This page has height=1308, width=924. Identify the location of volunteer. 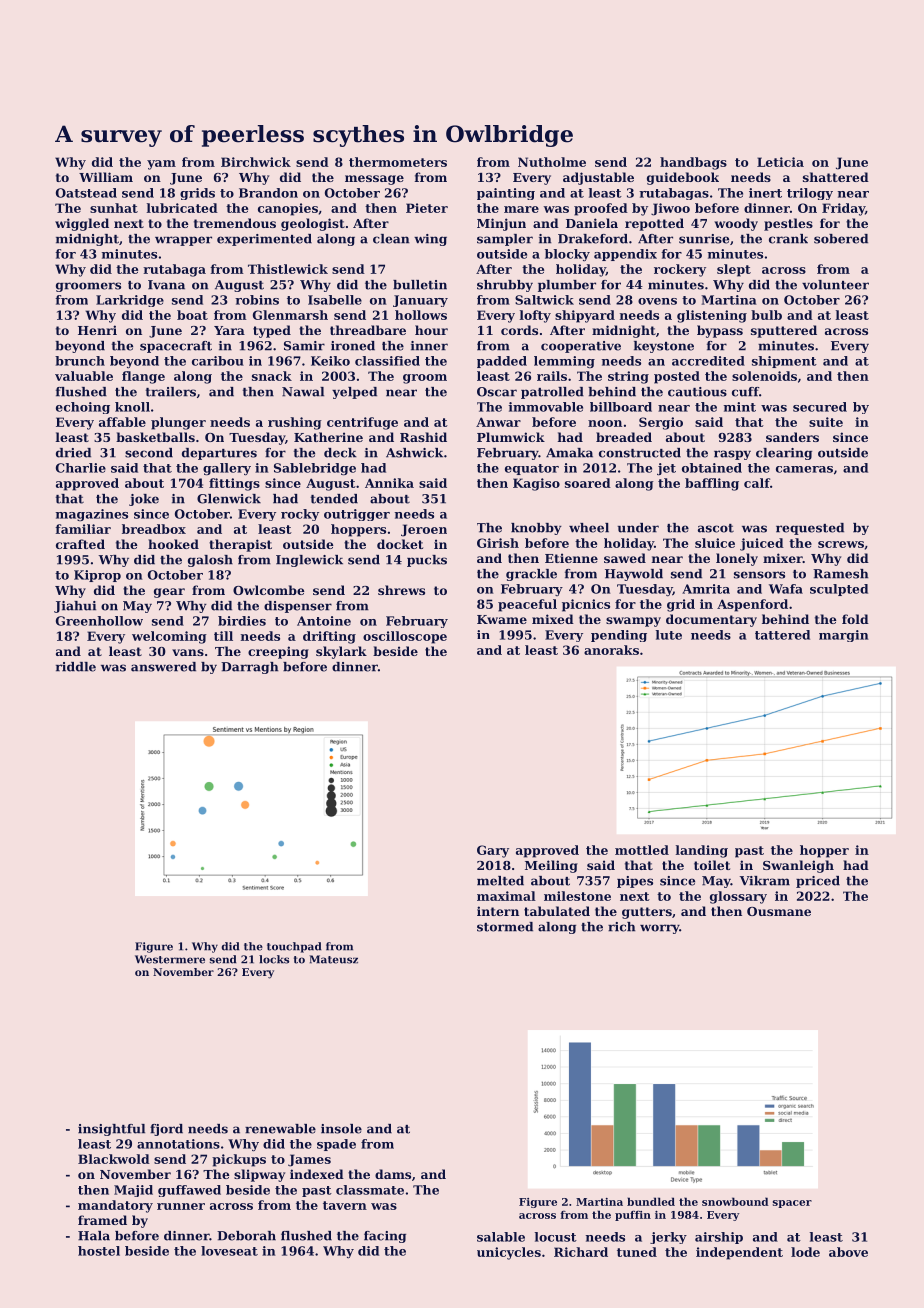
(835, 285).
